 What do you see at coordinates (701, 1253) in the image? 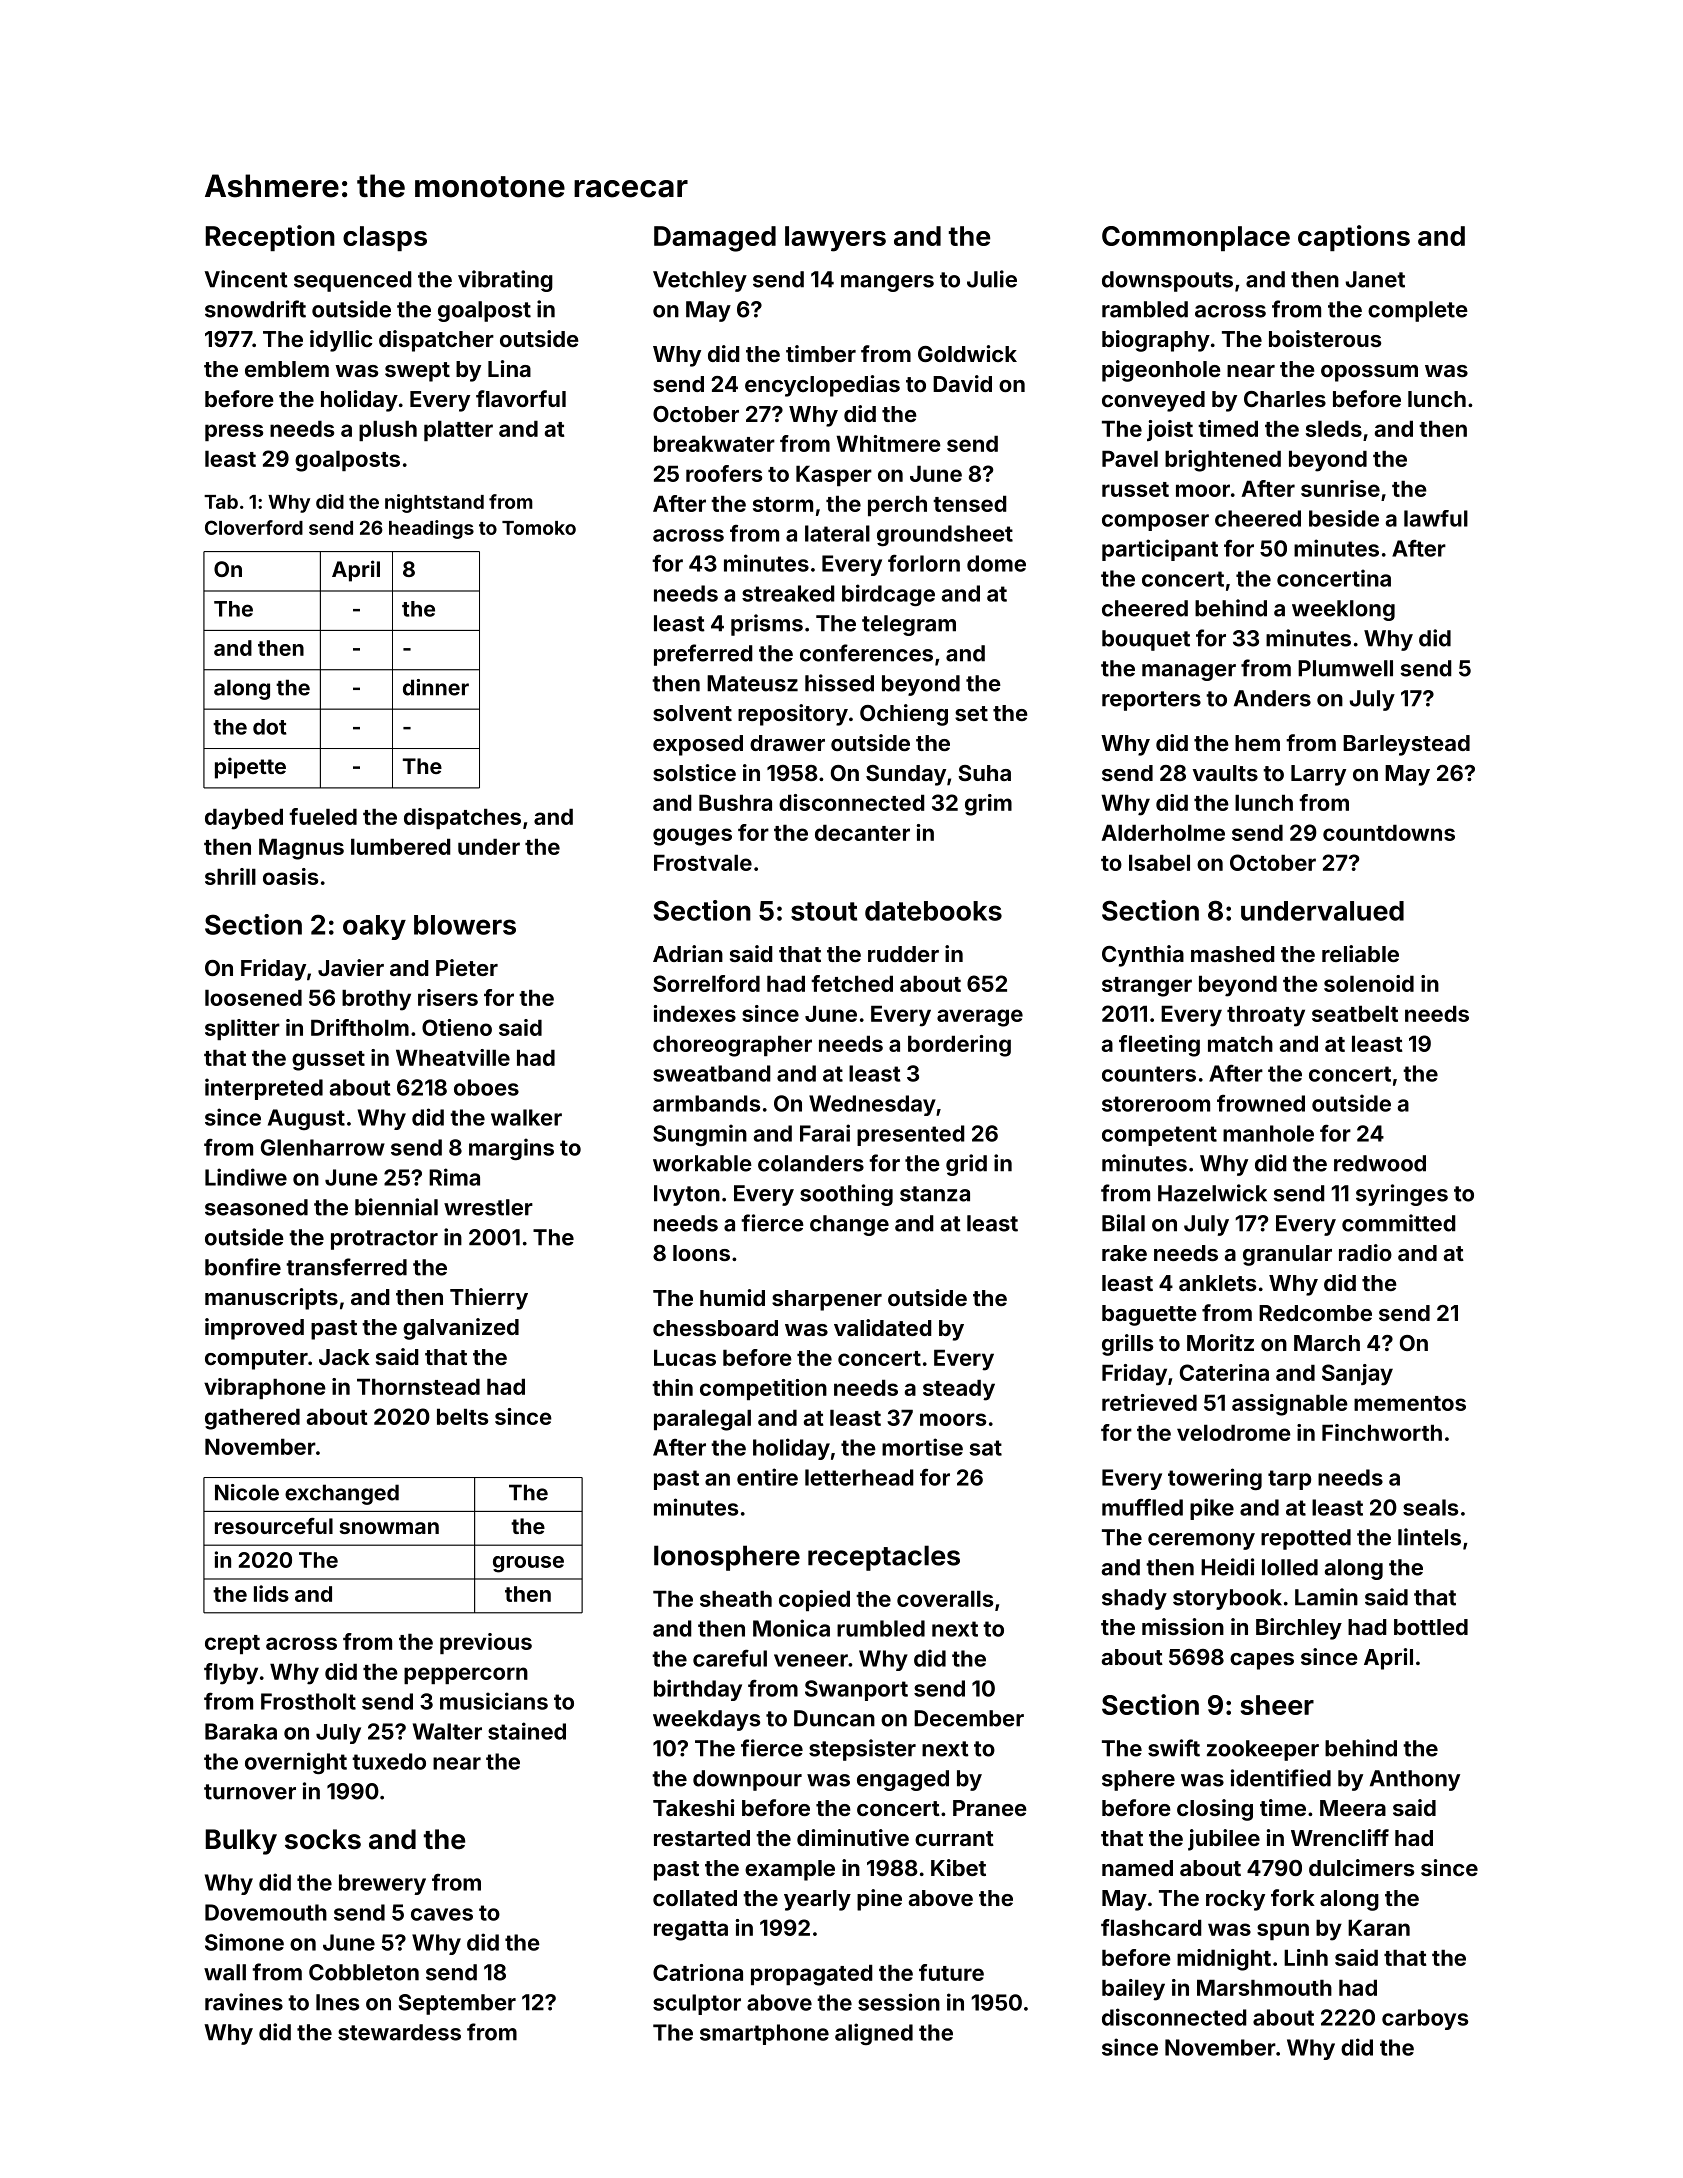
I see `loons` at bounding box center [701, 1253].
